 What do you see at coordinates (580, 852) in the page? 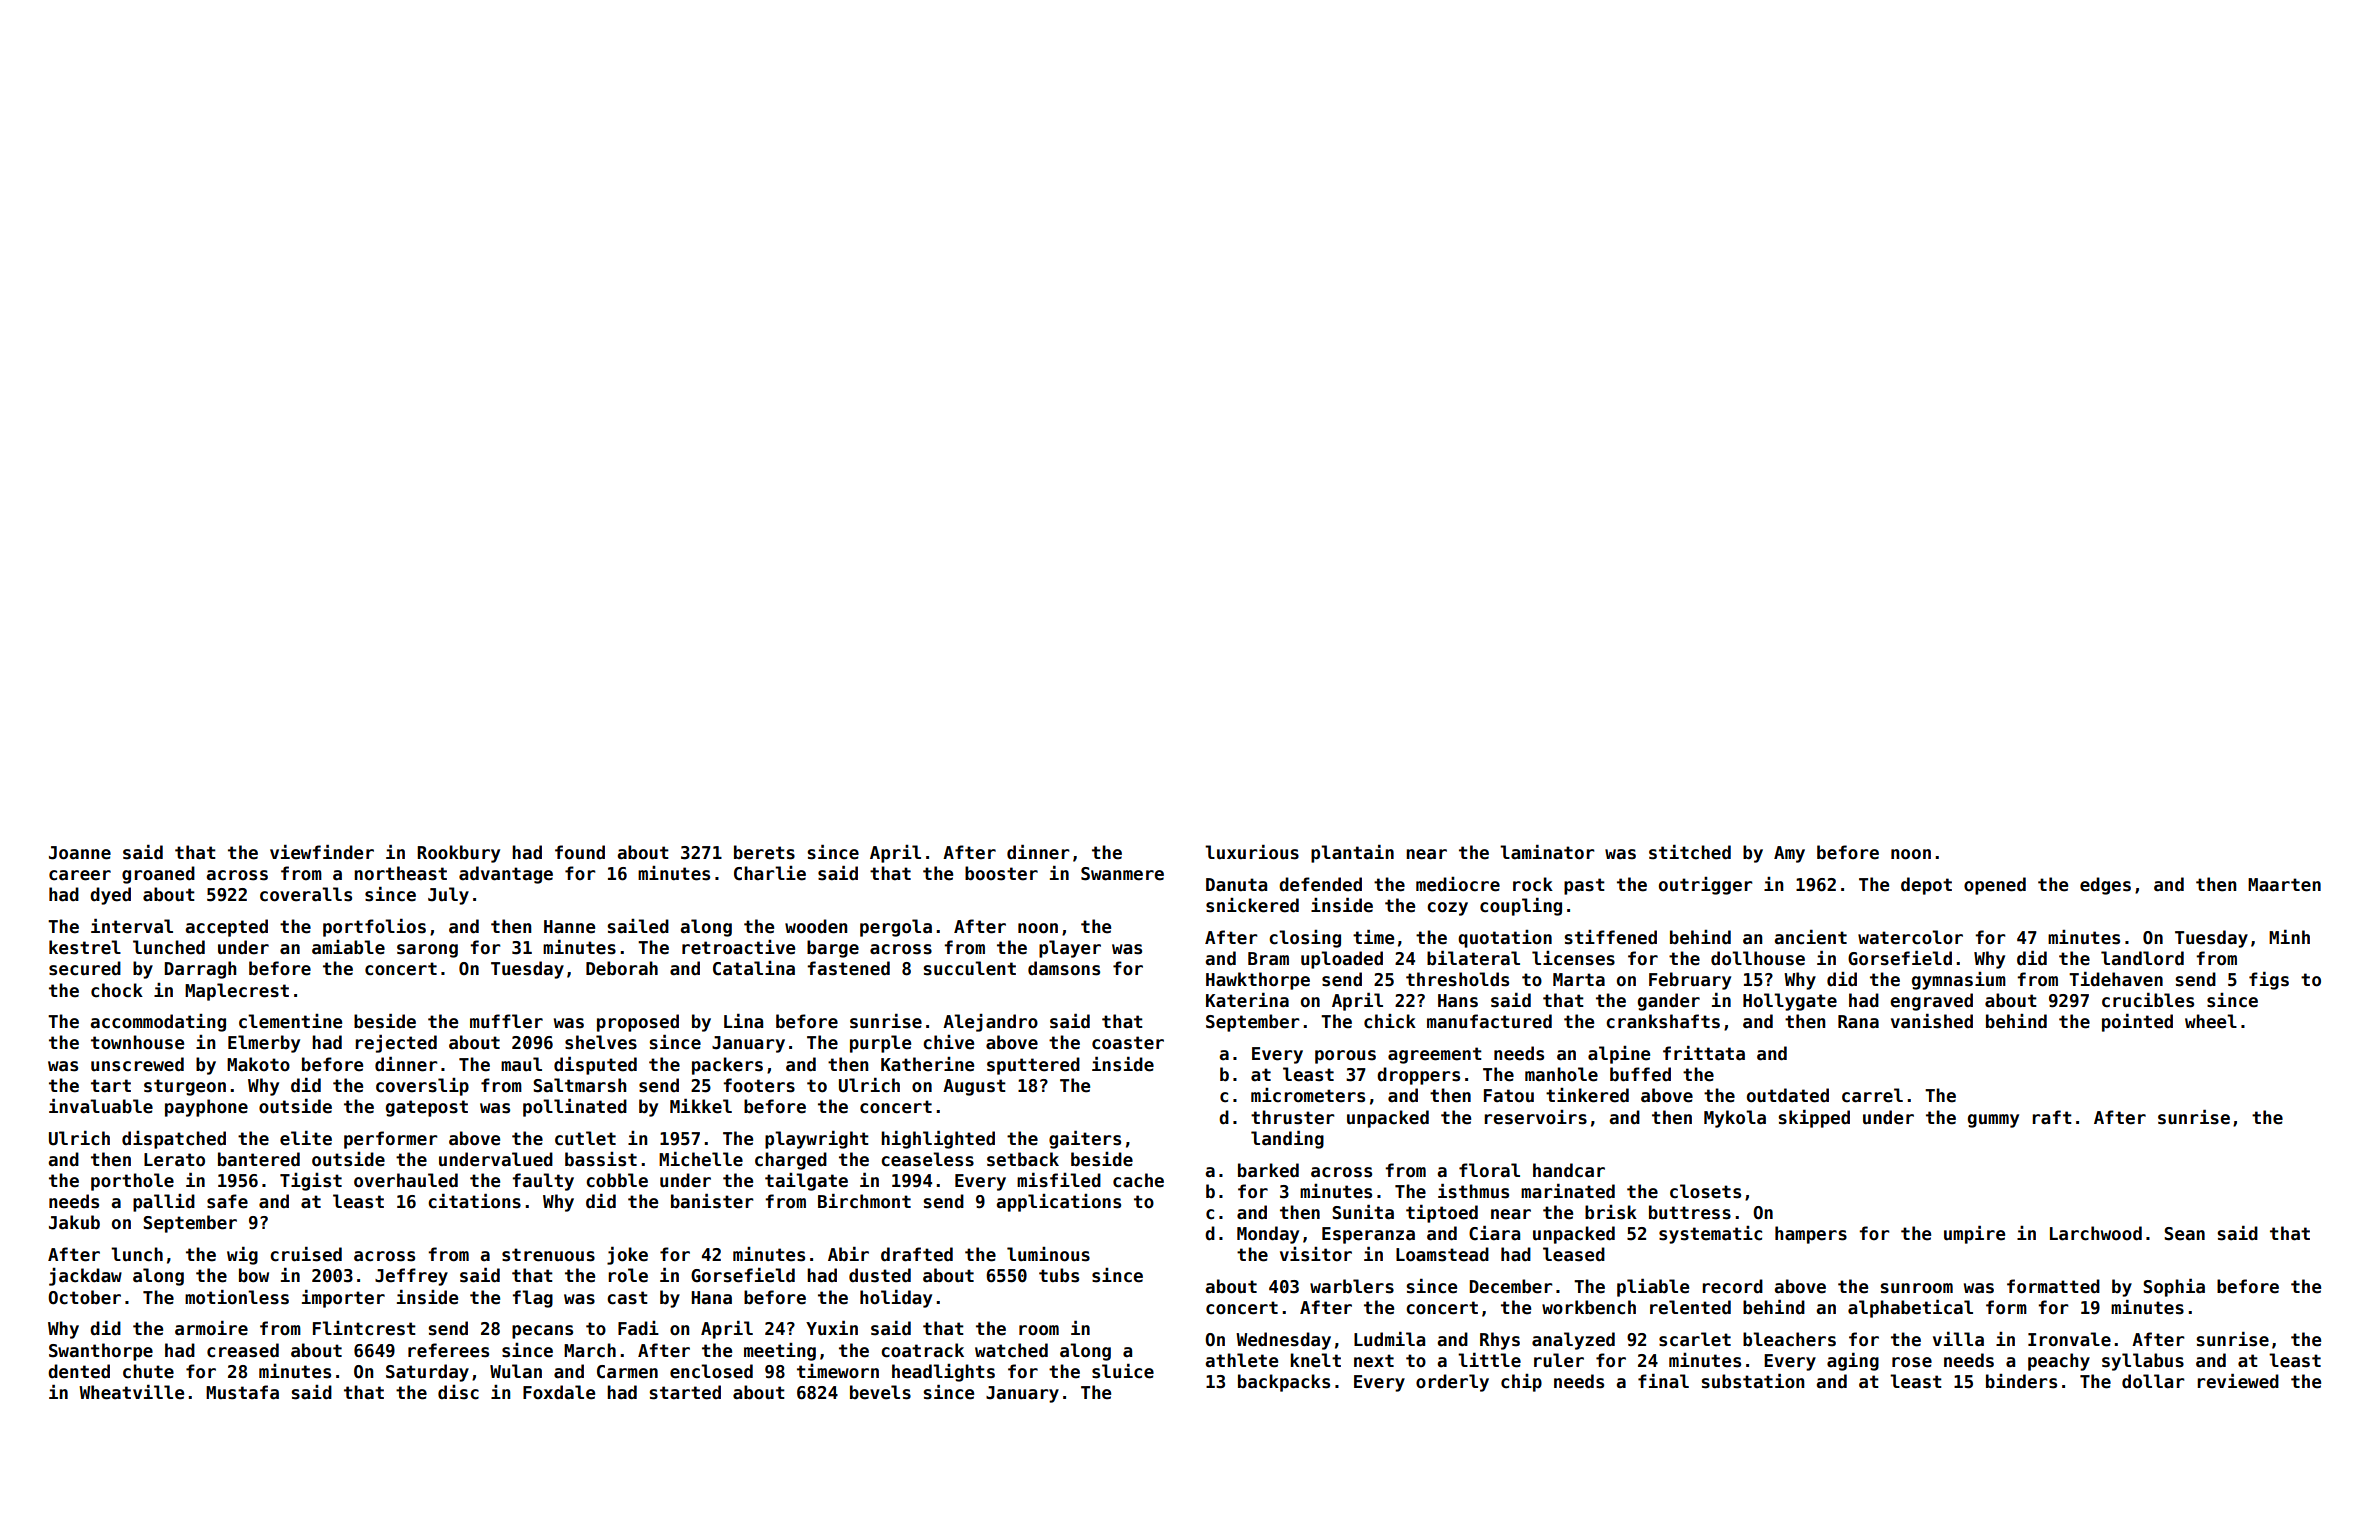
I see `found` at bounding box center [580, 852].
